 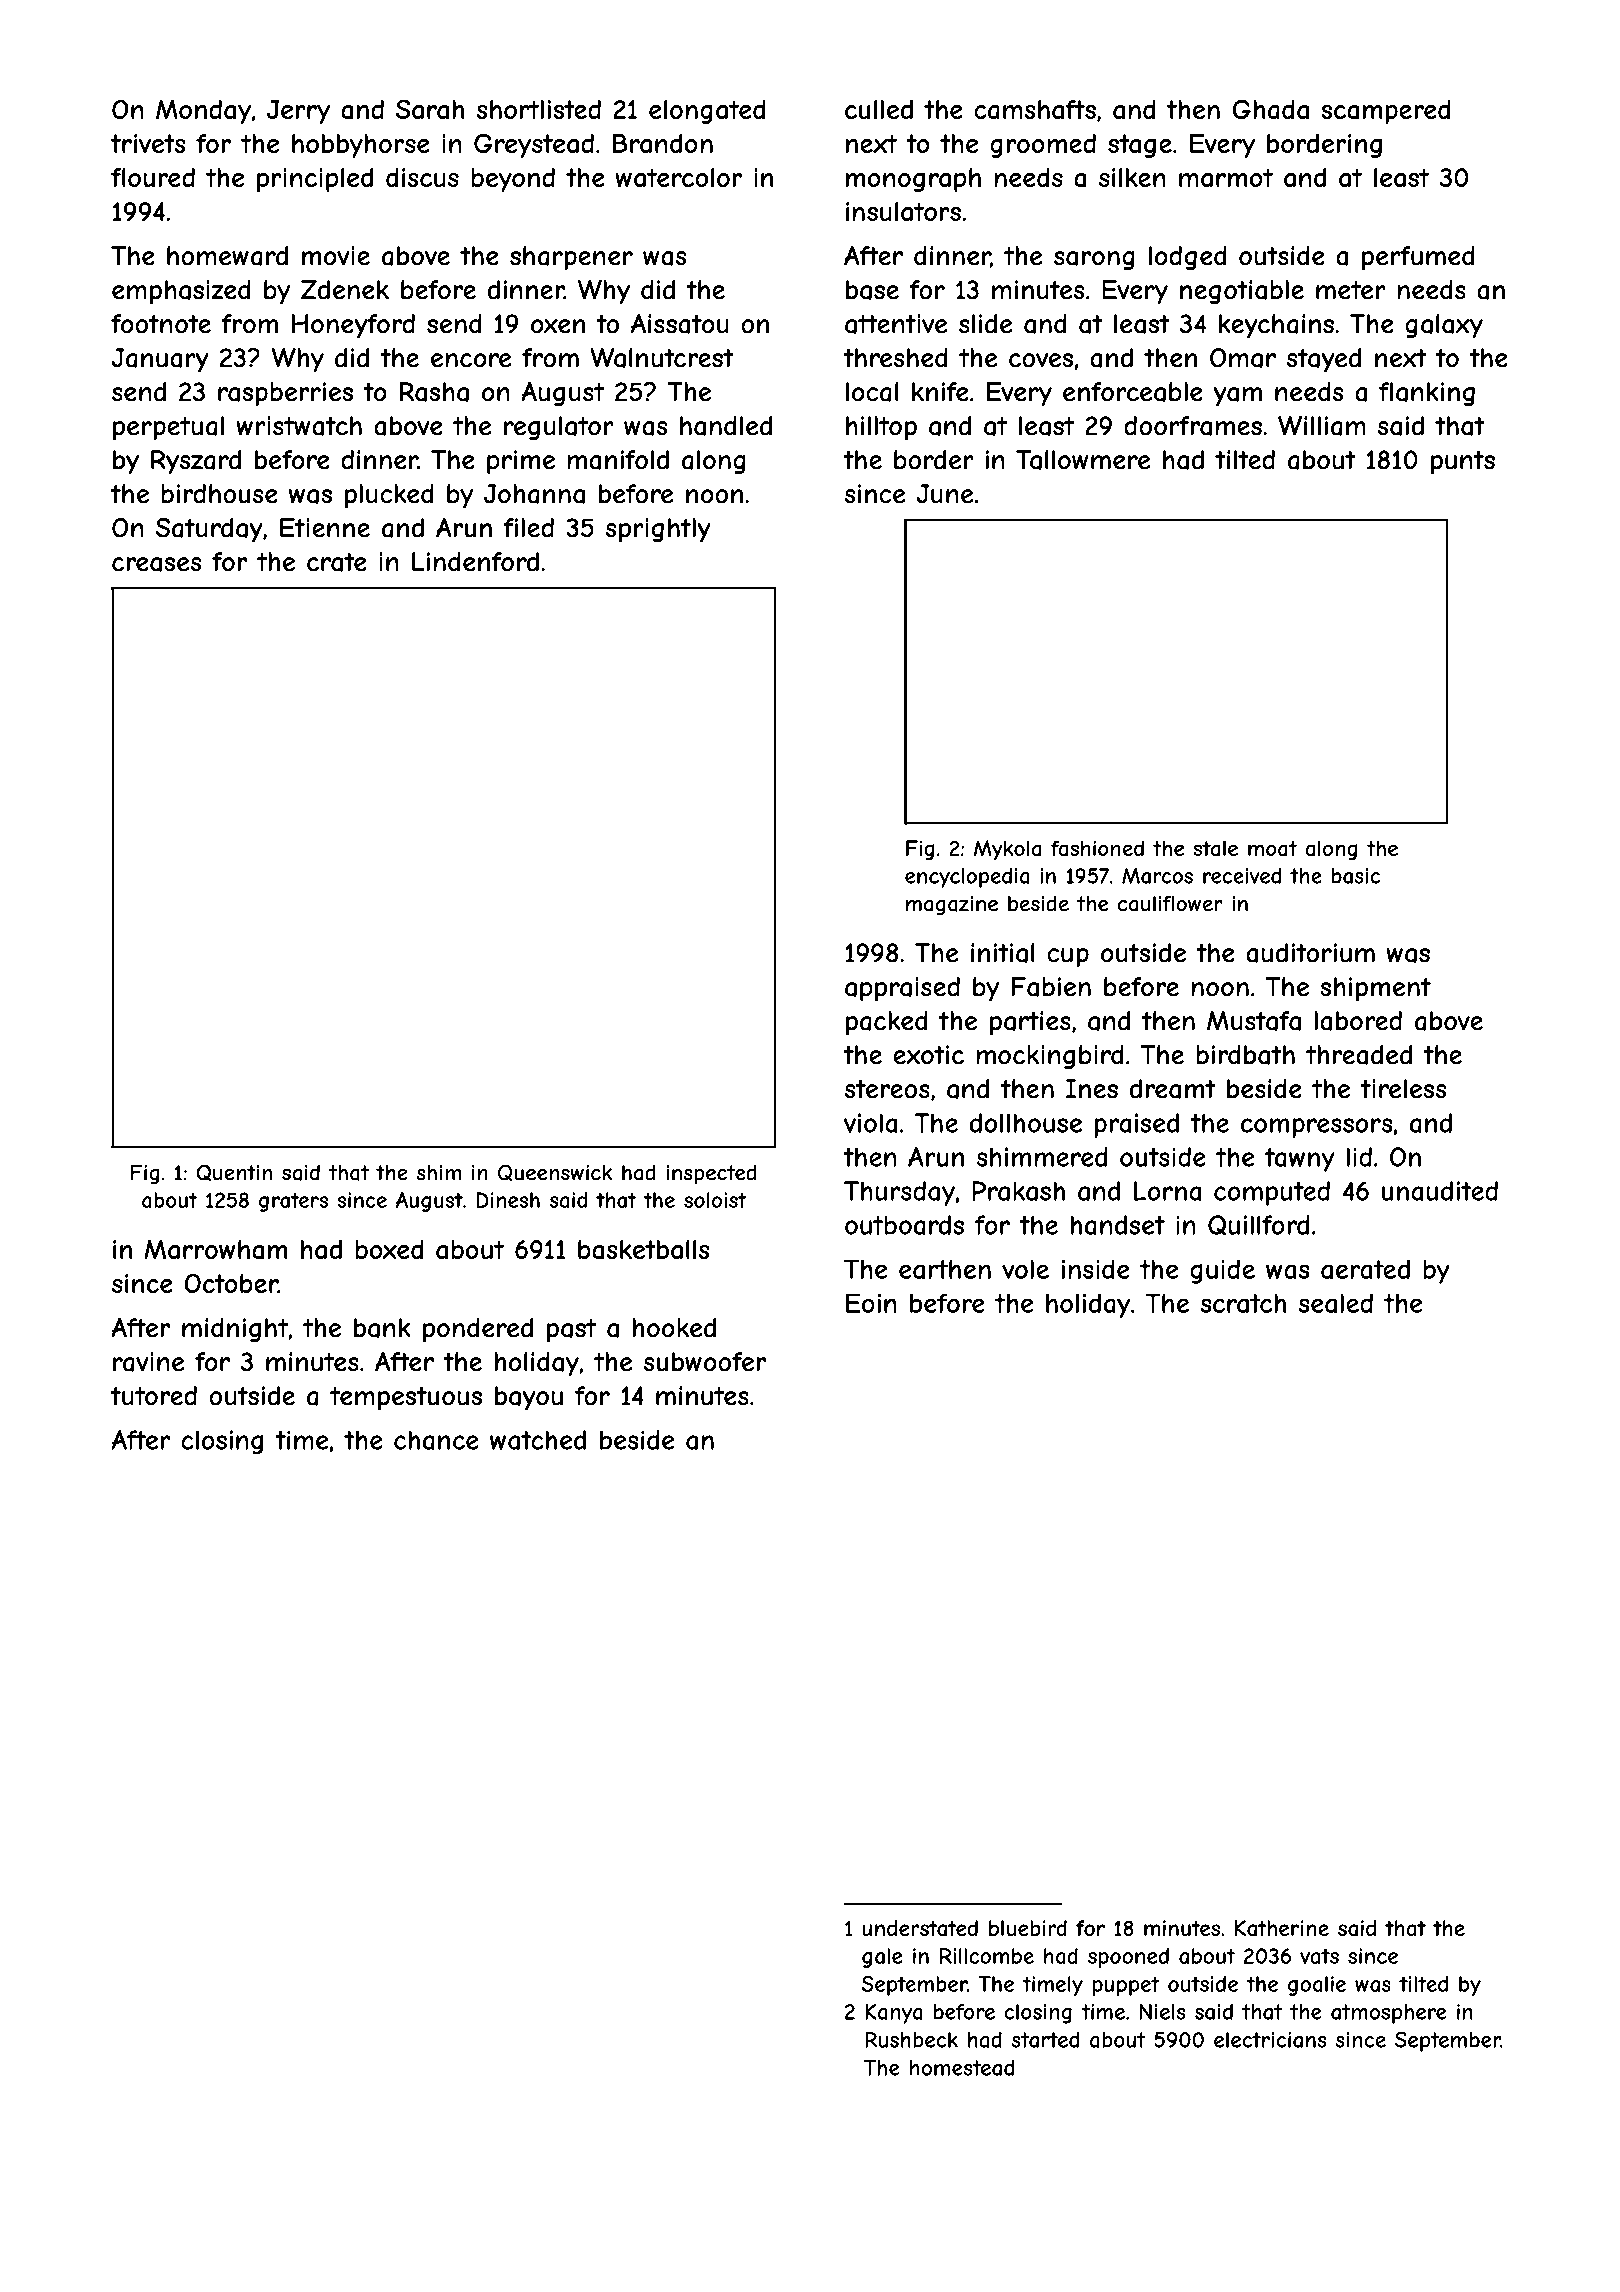 I want to click on scratch, so click(x=1243, y=1303).
